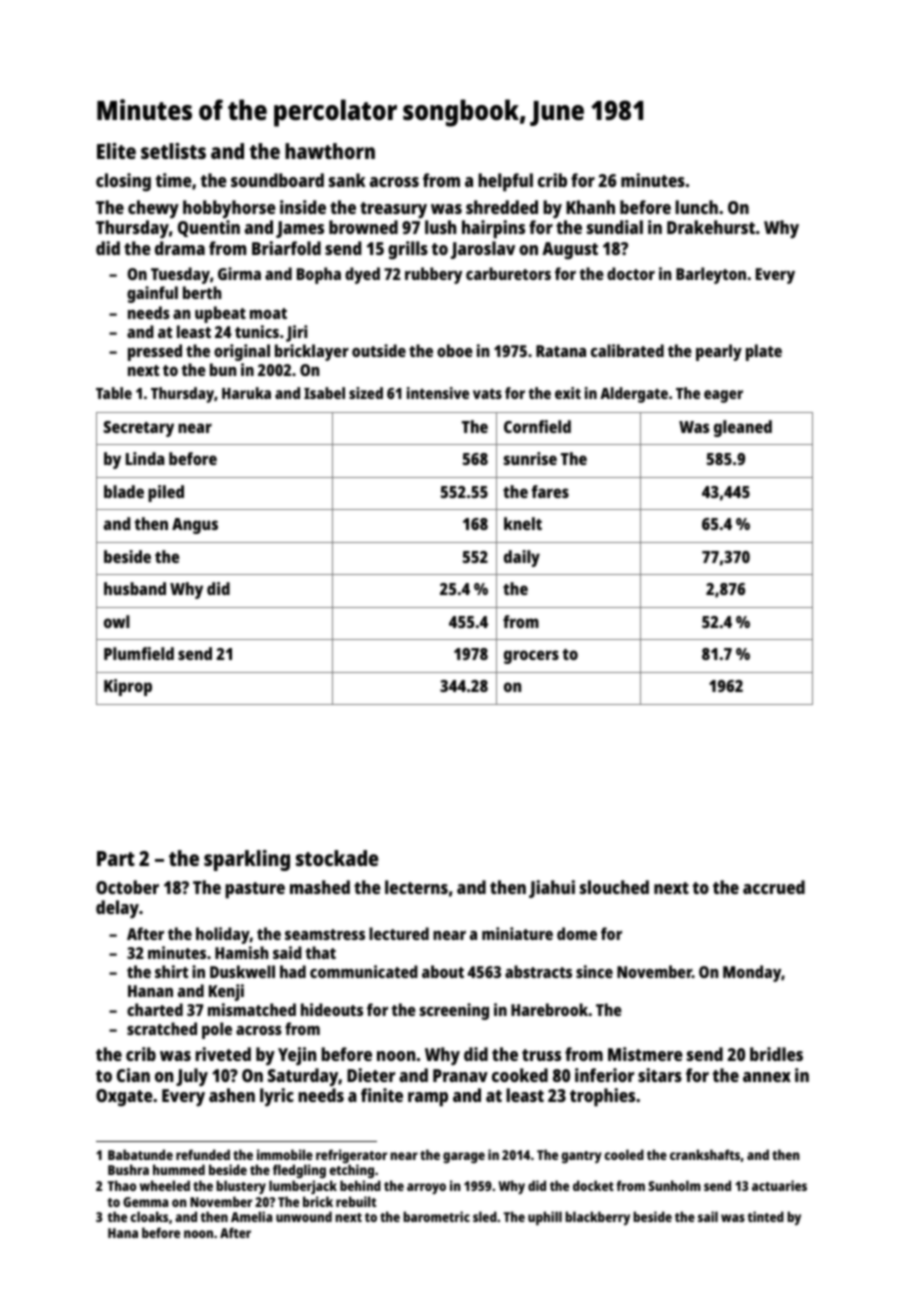 The height and width of the screenshot is (1316, 908). What do you see at coordinates (393, 210) in the screenshot?
I see `treasury` at bounding box center [393, 210].
